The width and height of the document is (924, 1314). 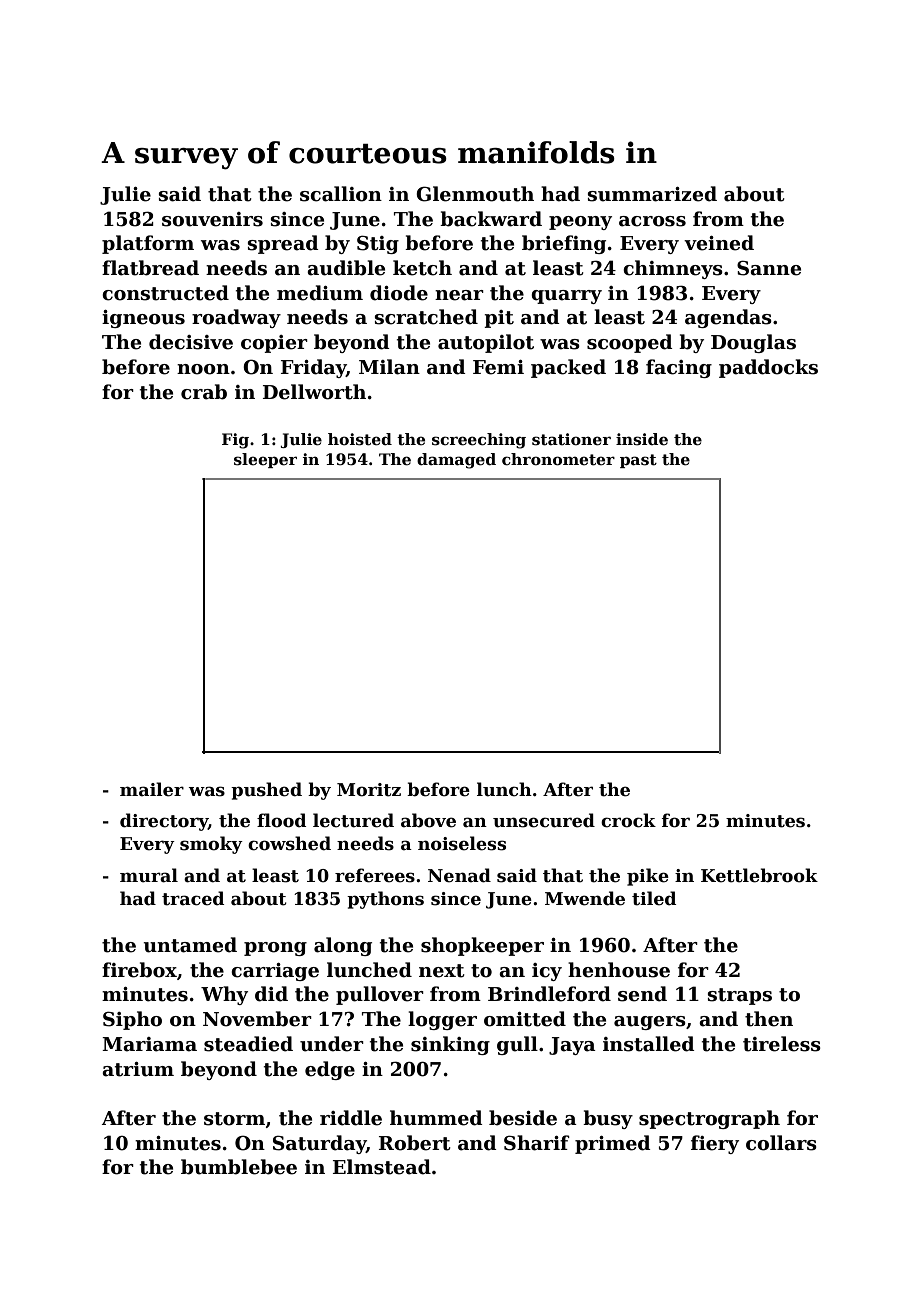 I want to click on chronometer, so click(x=558, y=459).
